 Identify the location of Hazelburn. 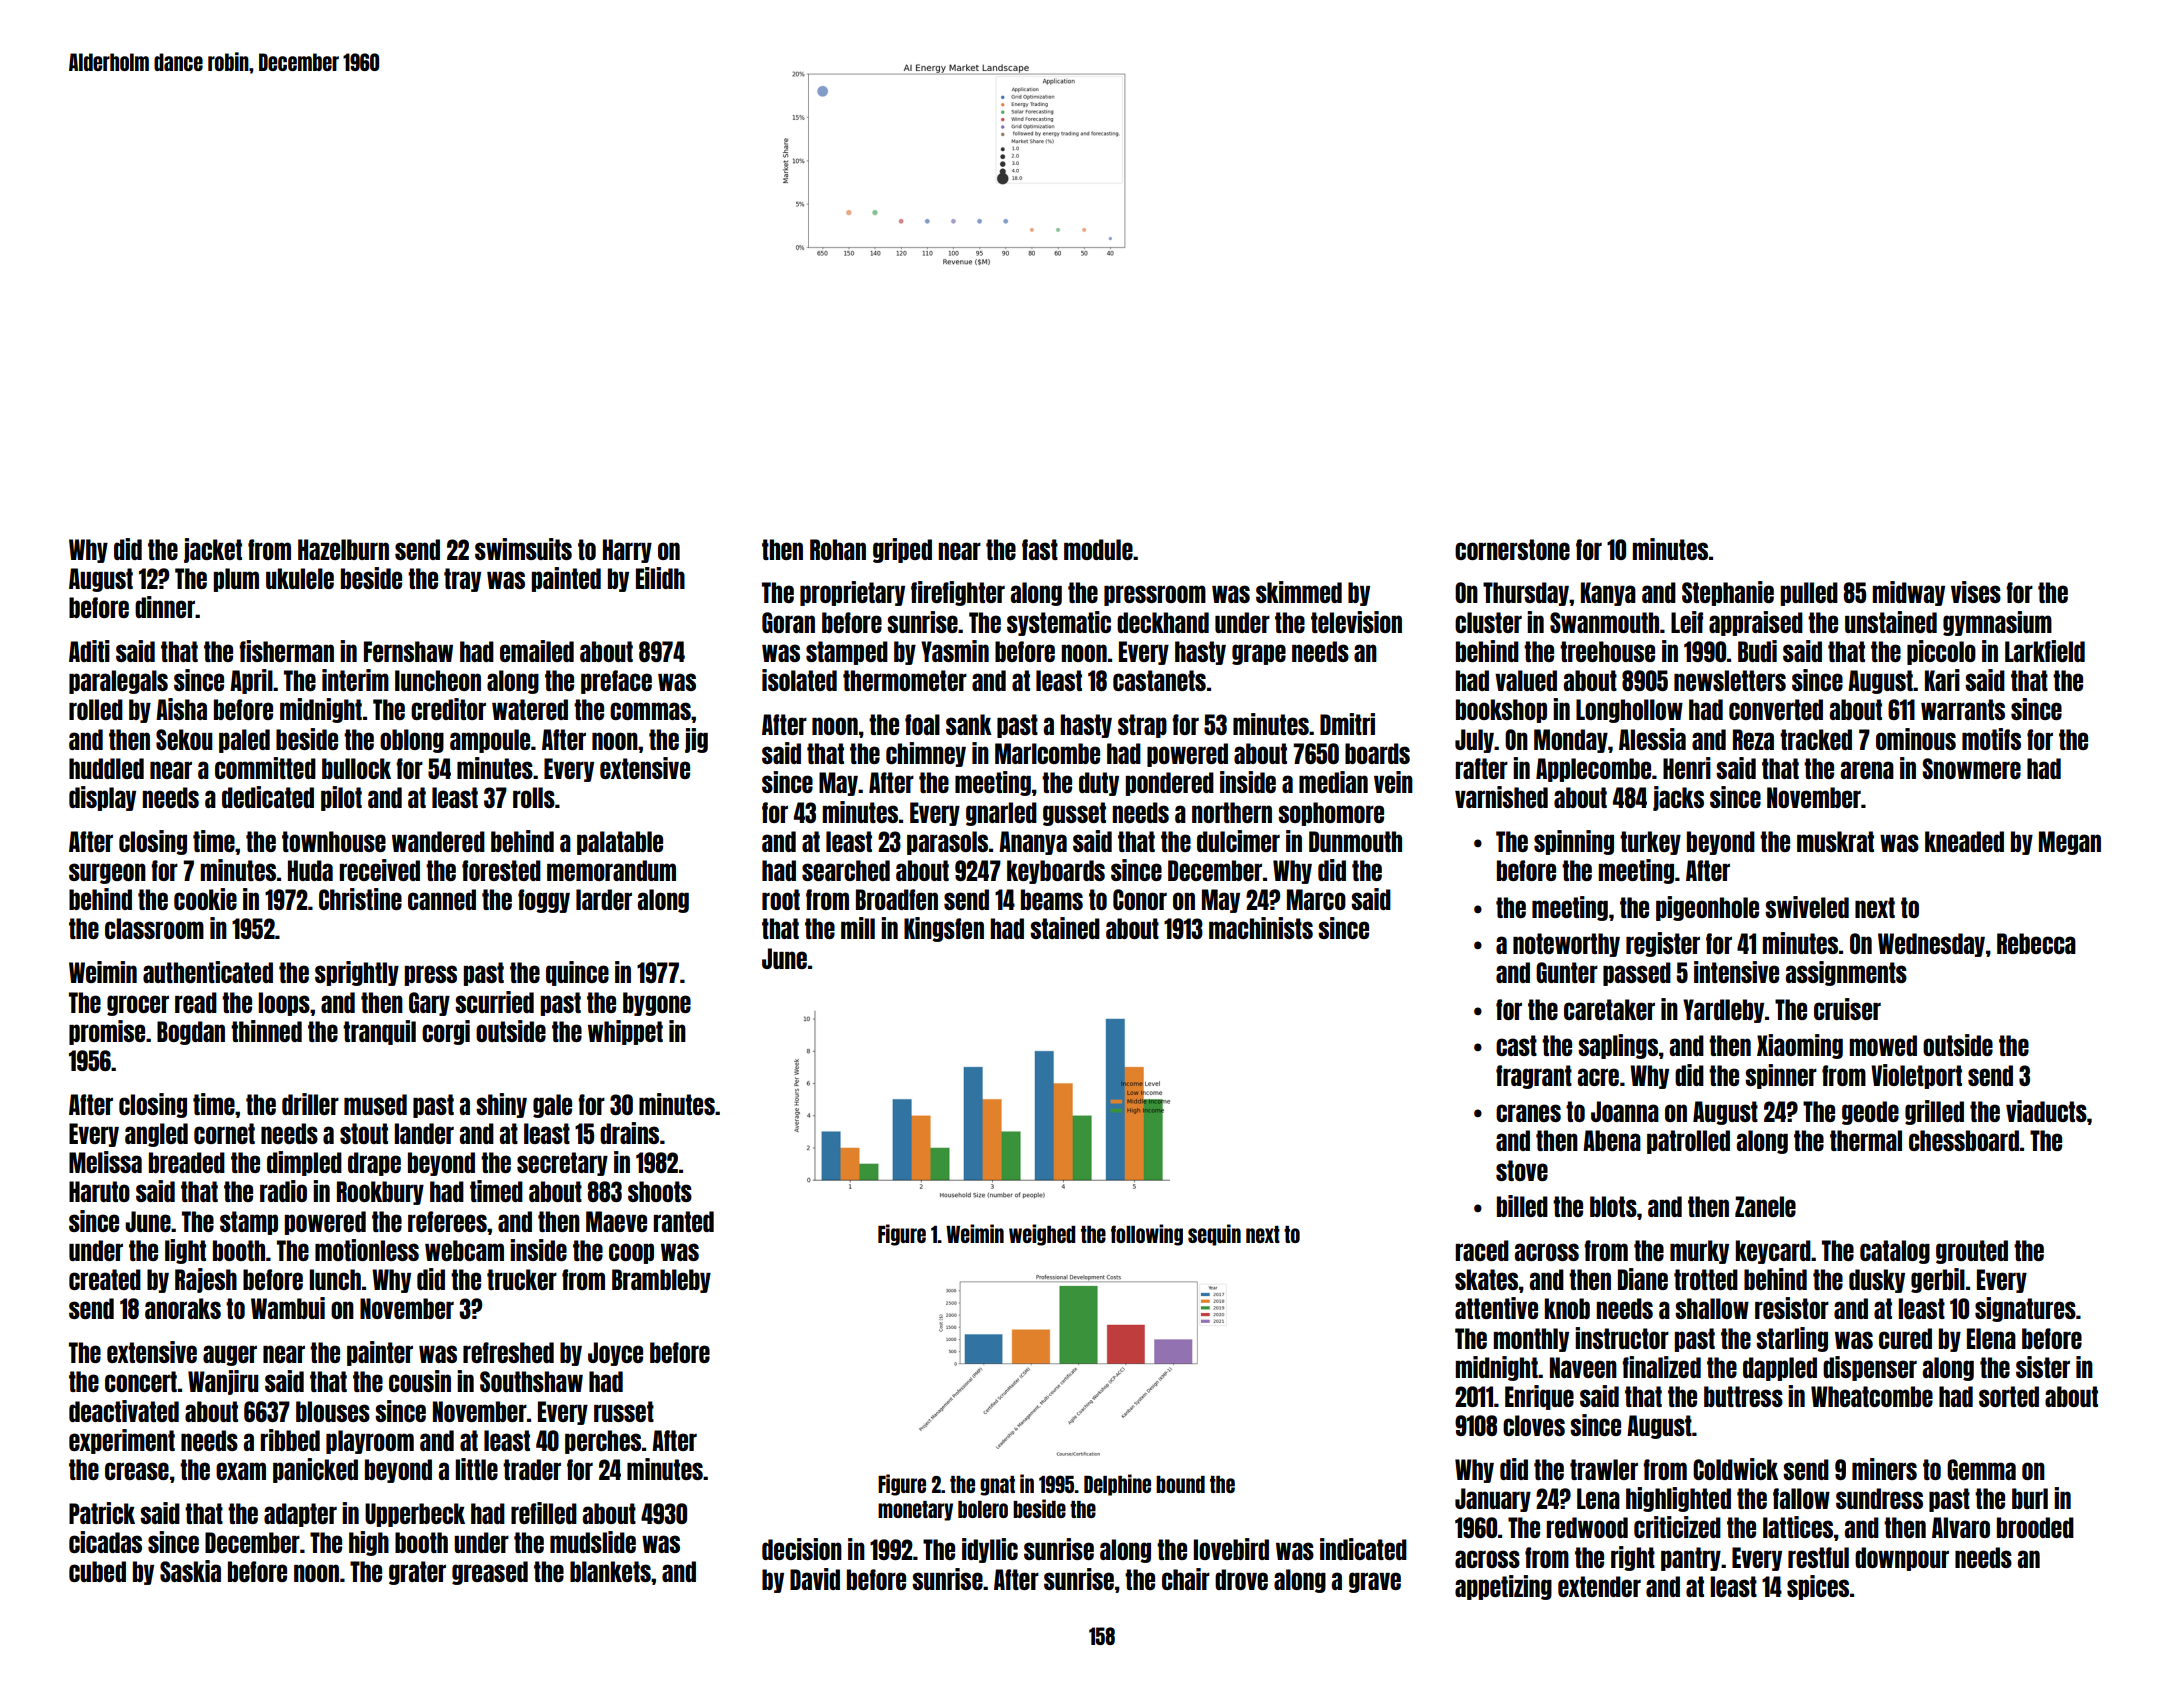
(343, 549).
